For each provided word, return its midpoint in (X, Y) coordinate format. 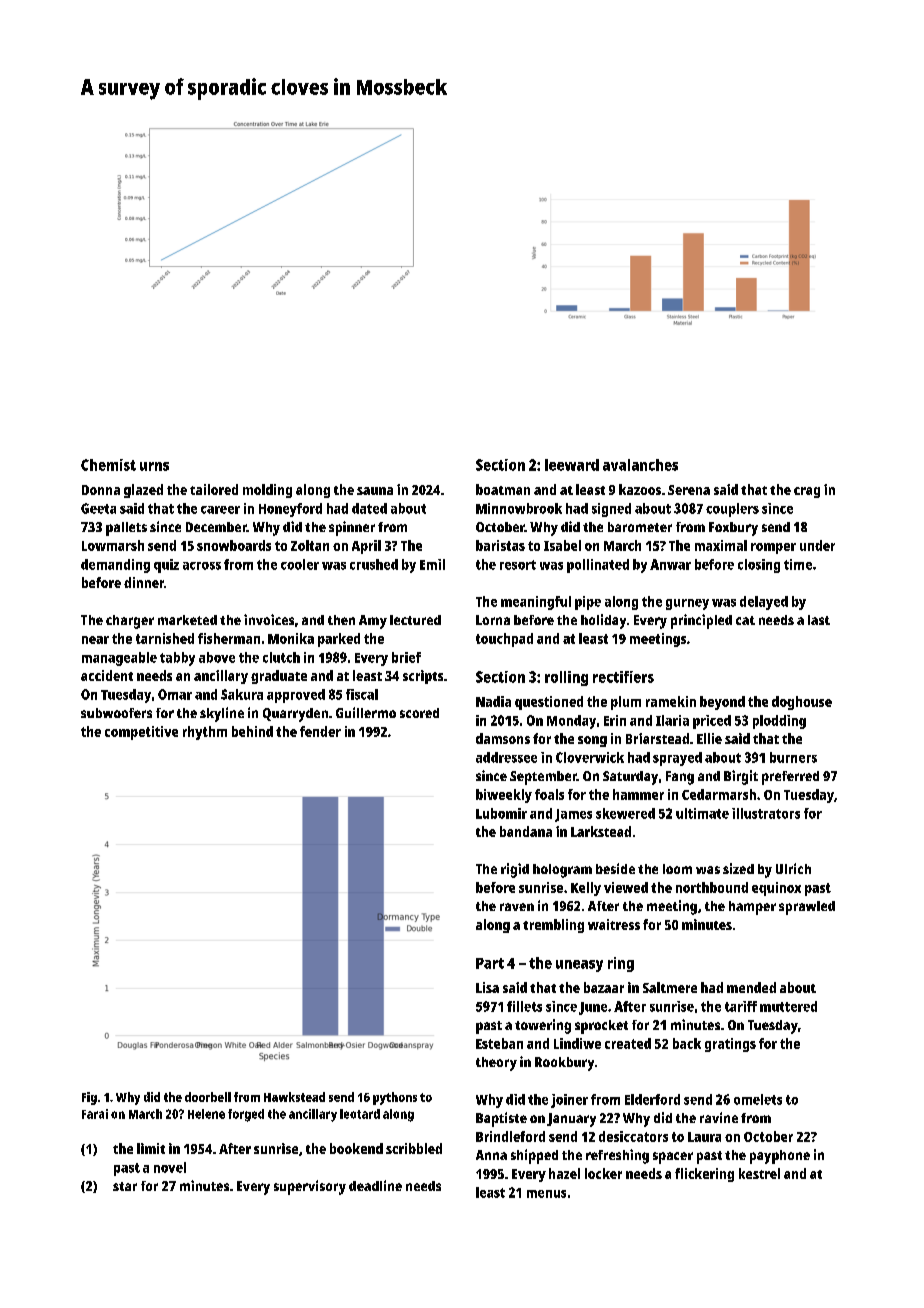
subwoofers (116, 713)
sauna (375, 491)
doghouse (802, 703)
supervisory (310, 1187)
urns (154, 466)
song (592, 741)
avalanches (640, 465)
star (125, 1186)
